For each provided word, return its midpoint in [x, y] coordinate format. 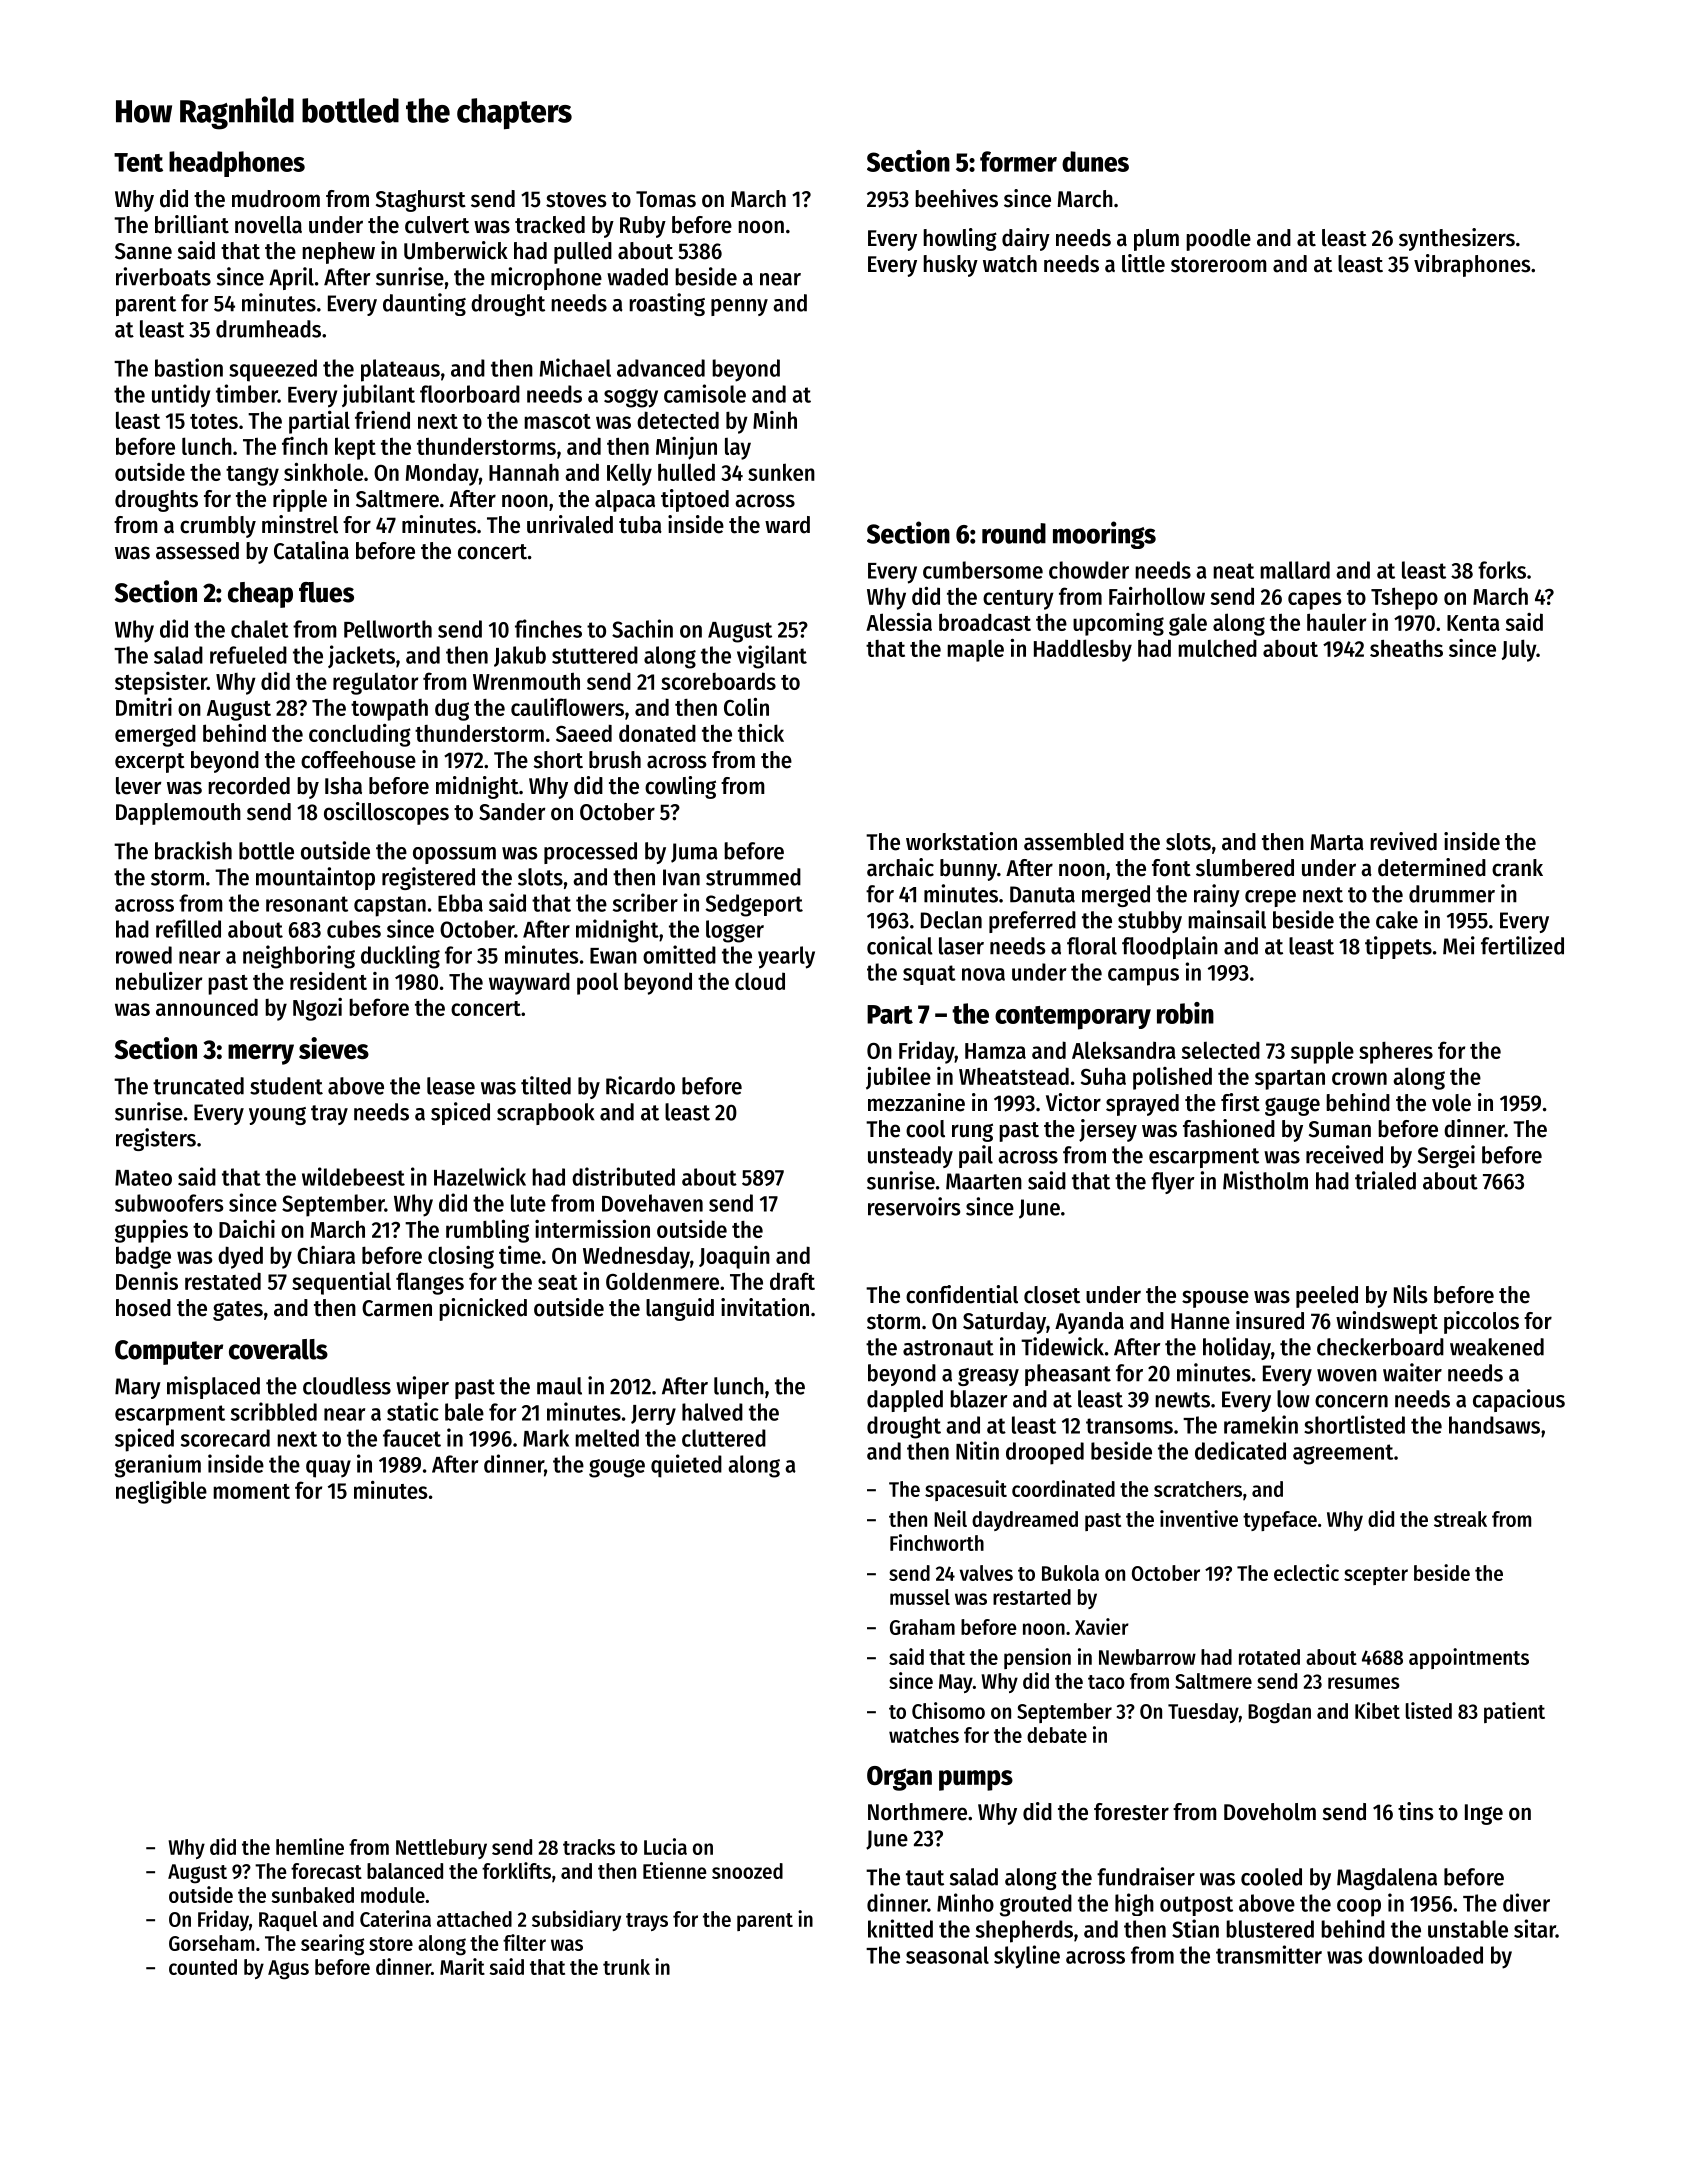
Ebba [460, 903]
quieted [686, 1466]
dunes [1095, 161]
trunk [626, 1967]
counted [203, 1967]
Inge [1484, 1814]
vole [1451, 1103]
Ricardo [640, 1085]
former [1018, 161]
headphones [237, 164]
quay [328, 1469]
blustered [1270, 1929]
